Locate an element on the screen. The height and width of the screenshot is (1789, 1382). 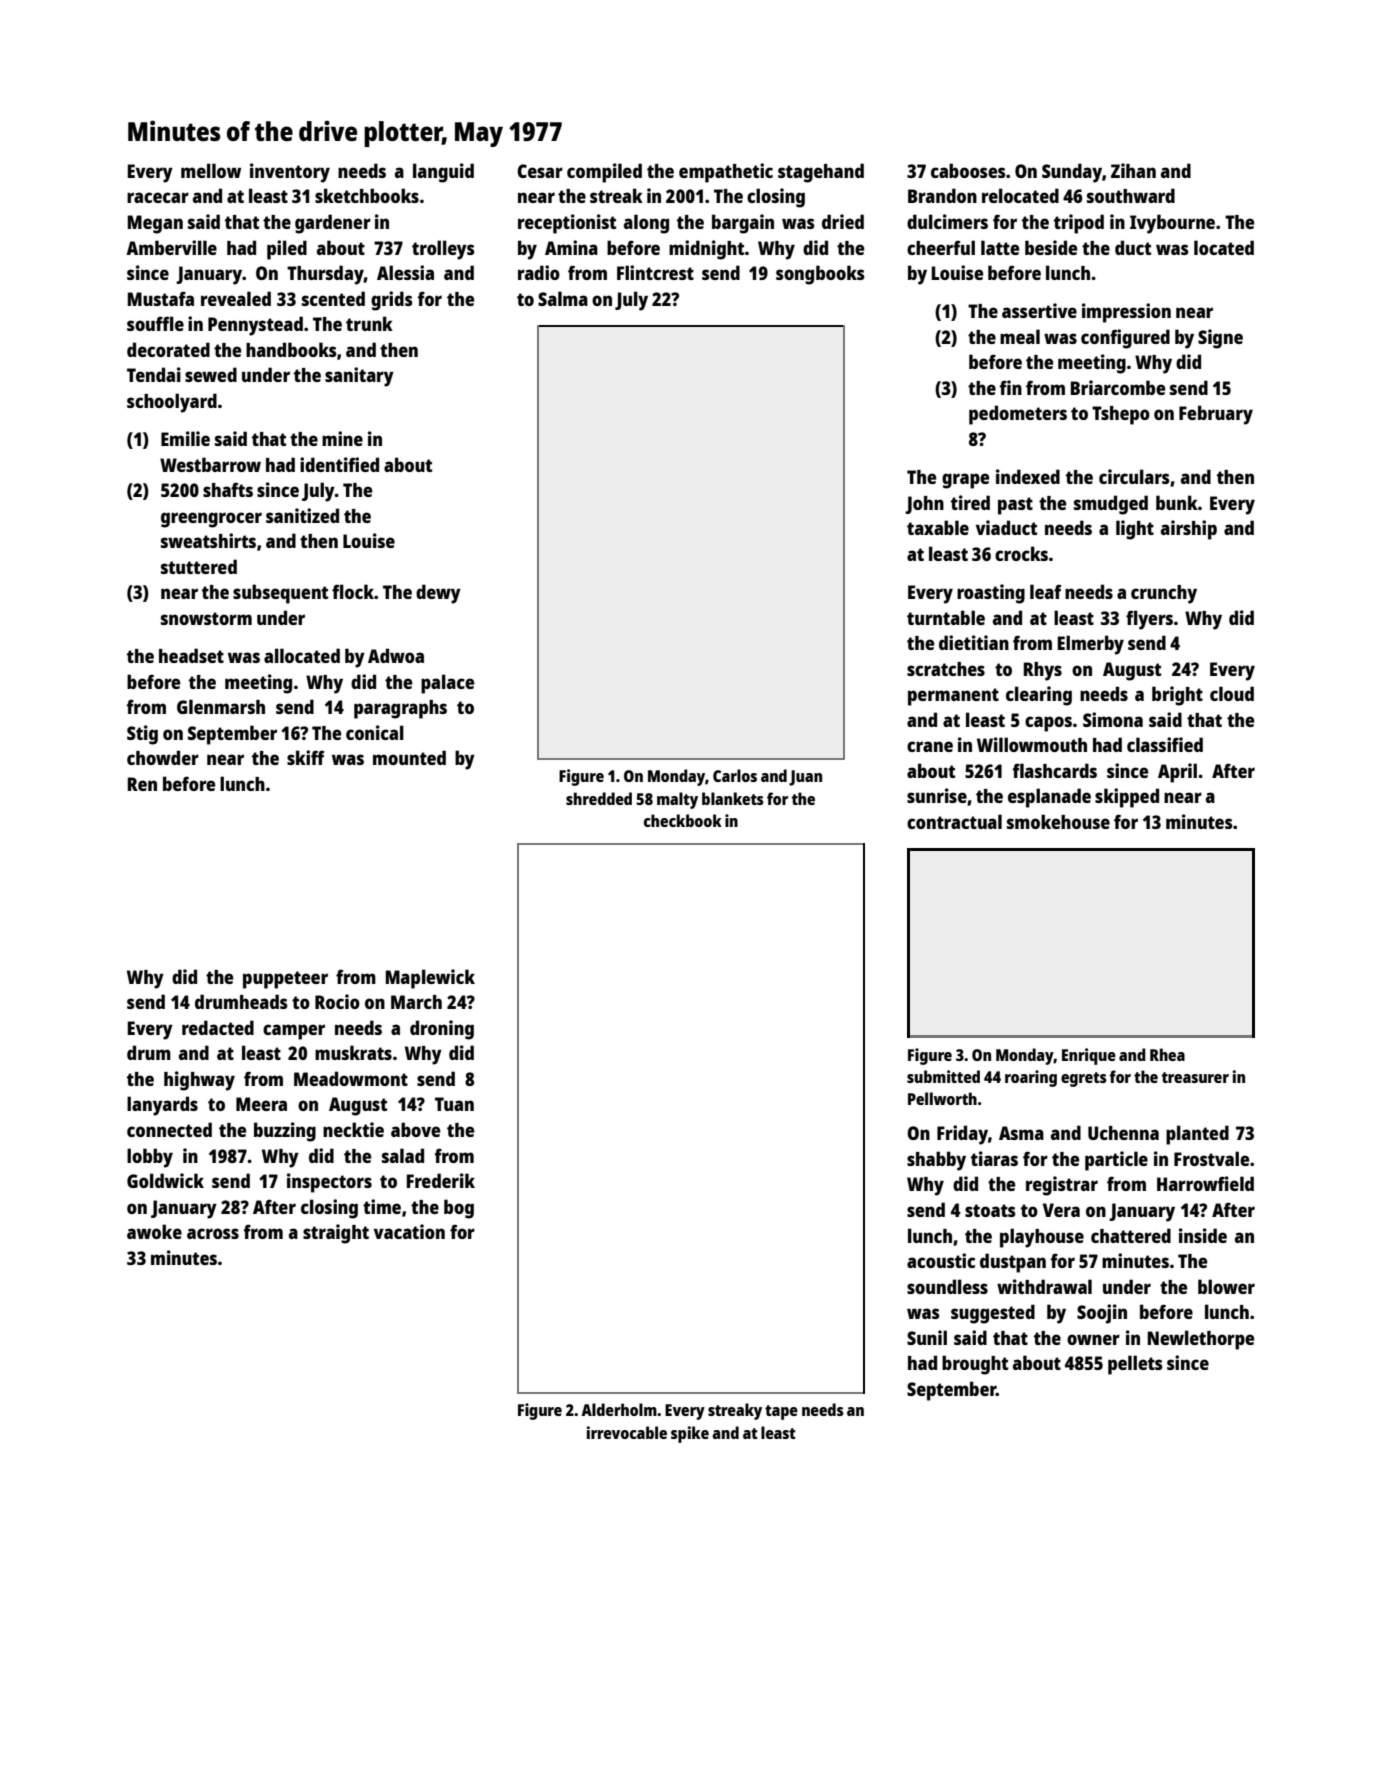
irrevocable is located at coordinates (627, 1432).
